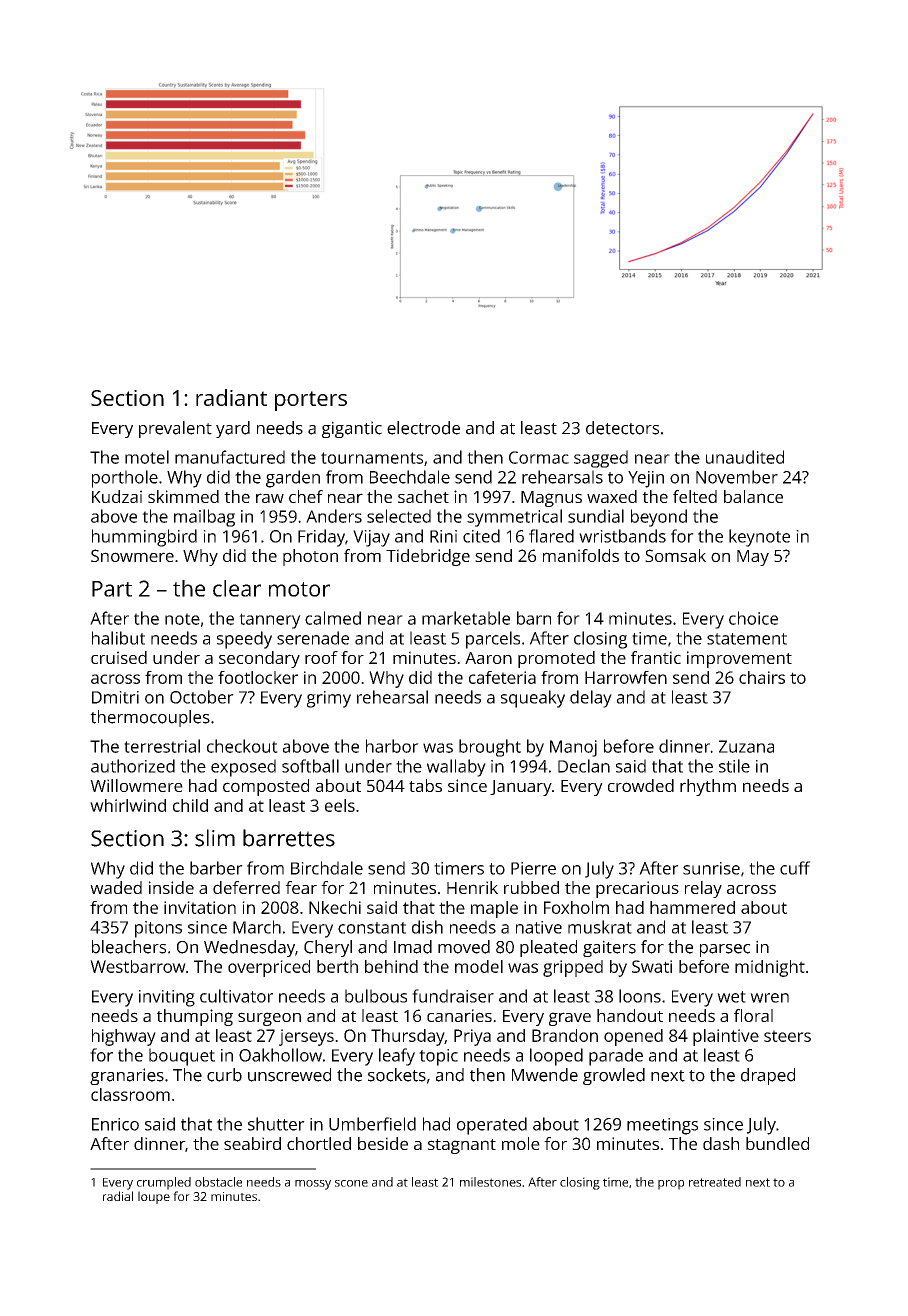  I want to click on frantic, so click(656, 657).
